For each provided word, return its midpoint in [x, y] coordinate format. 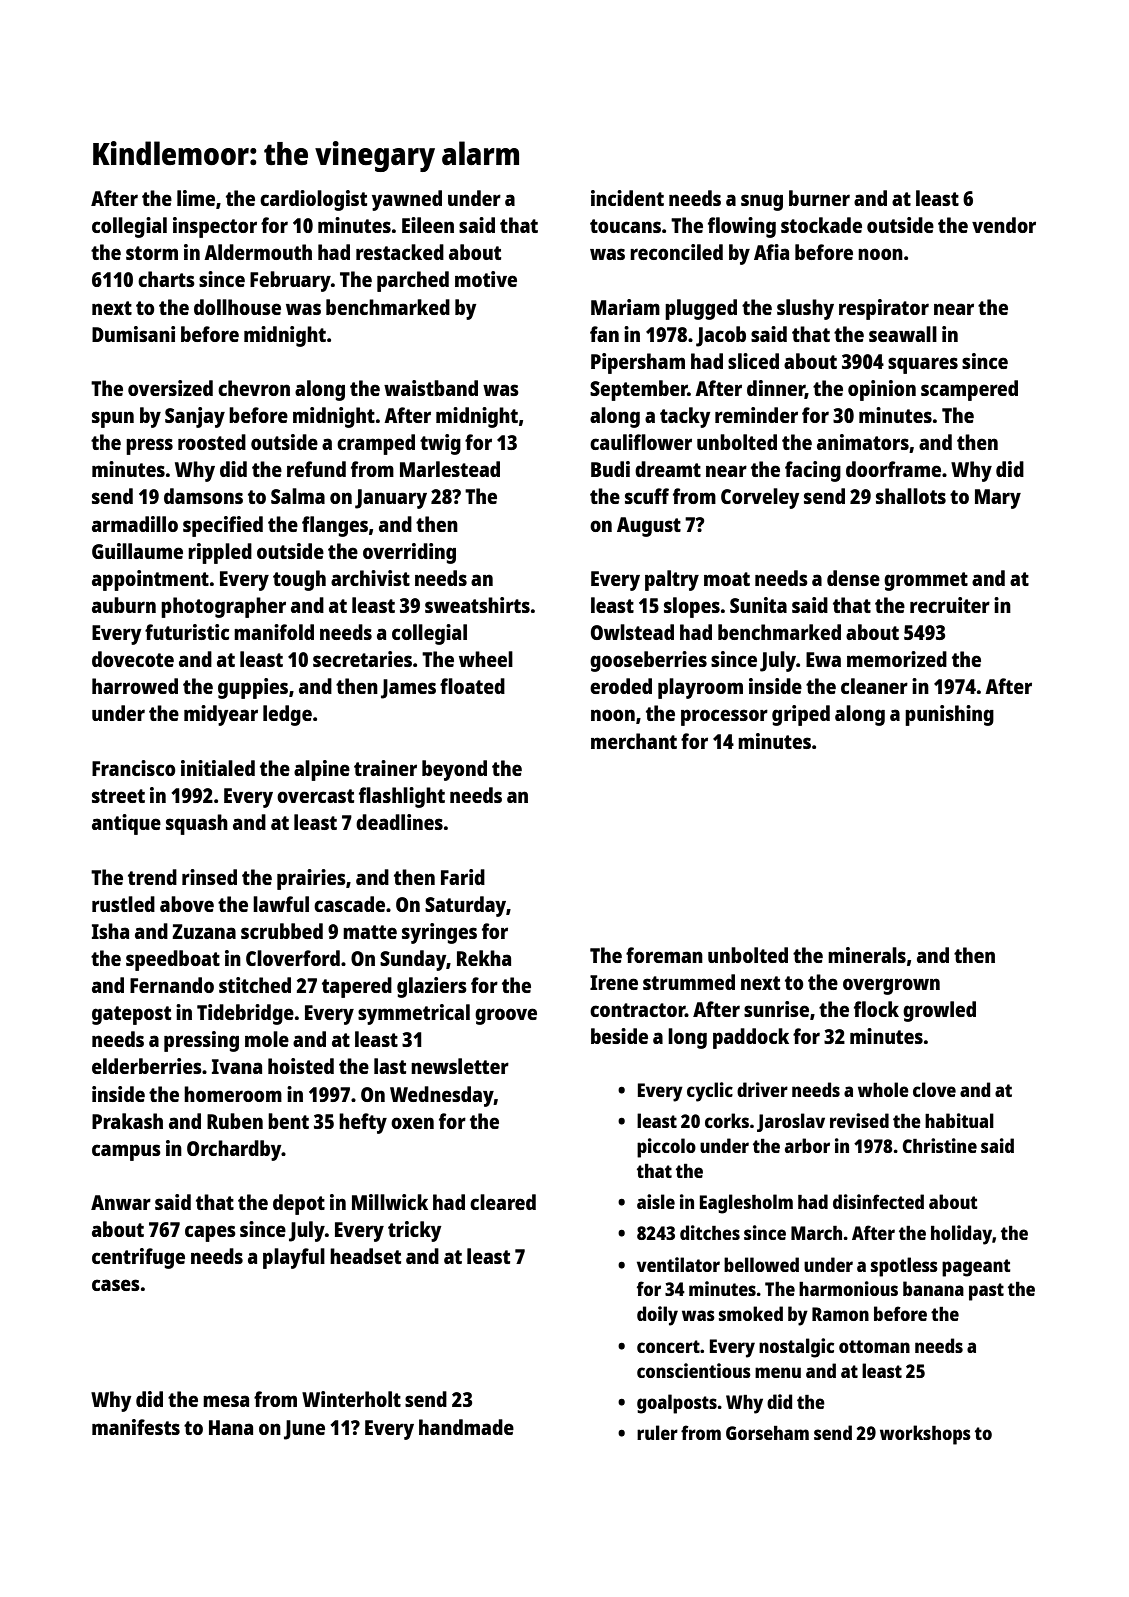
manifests [136, 1427]
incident [627, 198]
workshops [925, 1435]
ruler [657, 1432]
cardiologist [313, 200]
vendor [1004, 225]
